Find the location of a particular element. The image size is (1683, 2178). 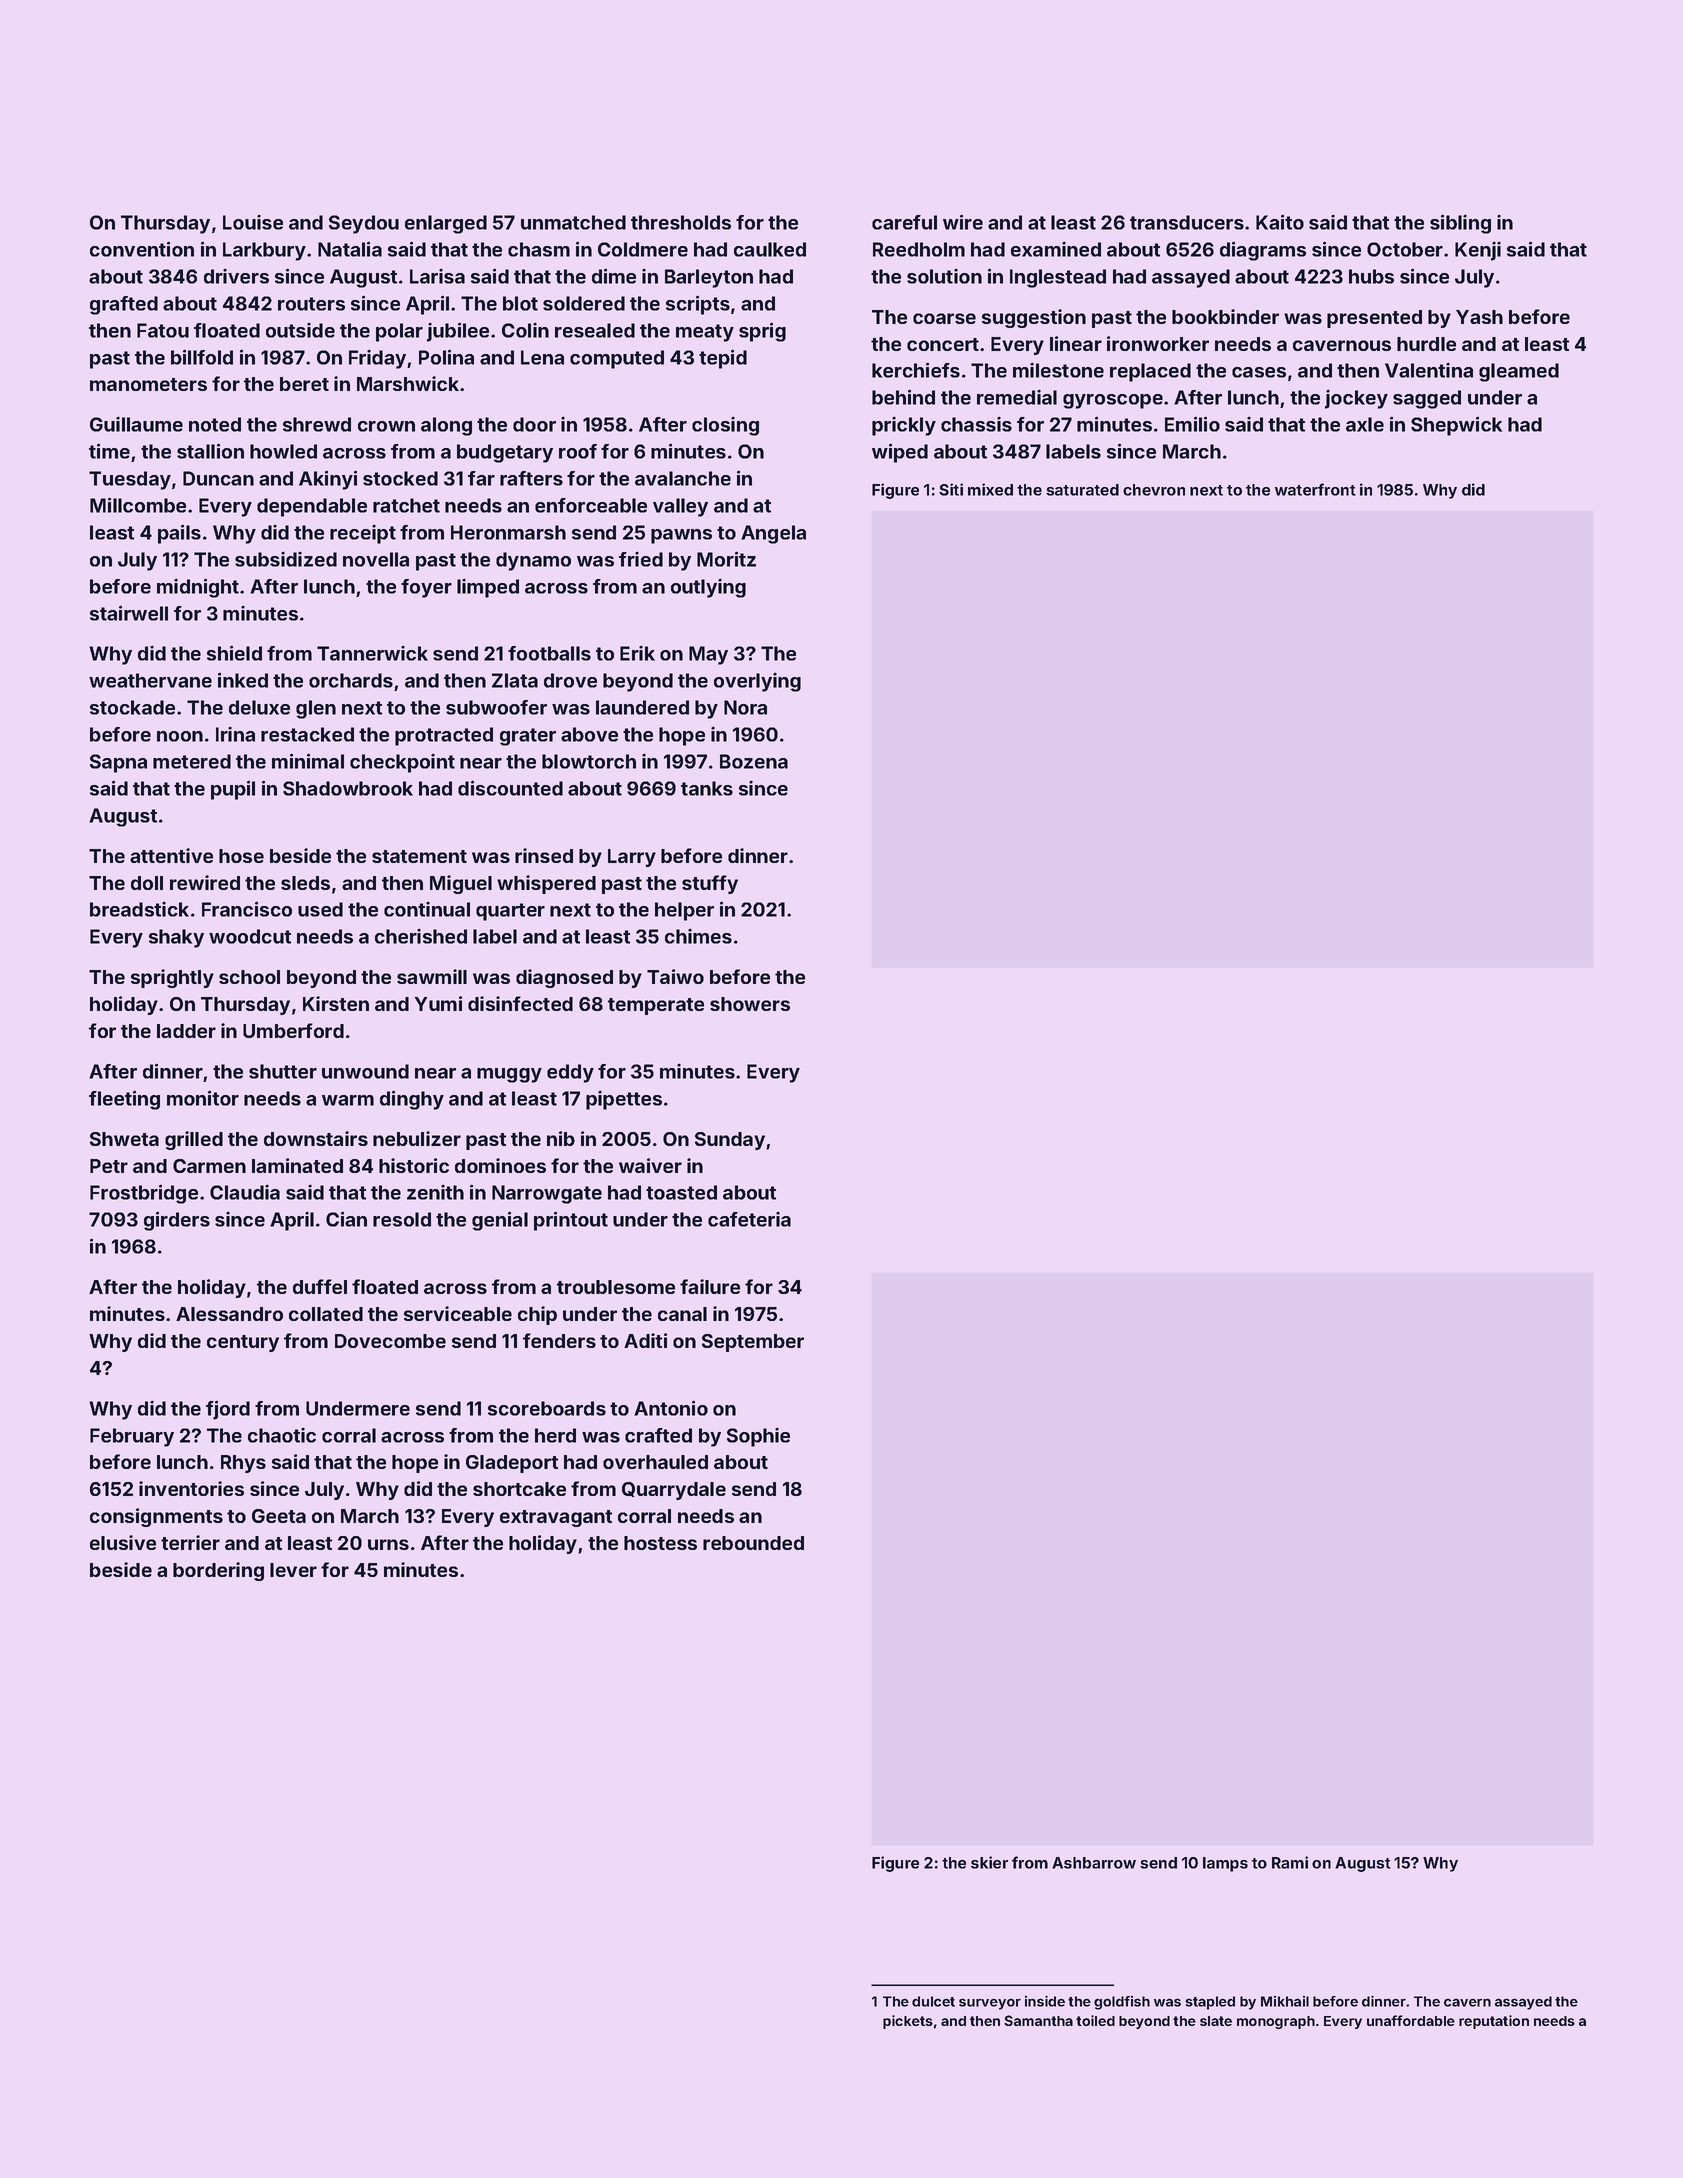

Sophie is located at coordinates (758, 1437).
